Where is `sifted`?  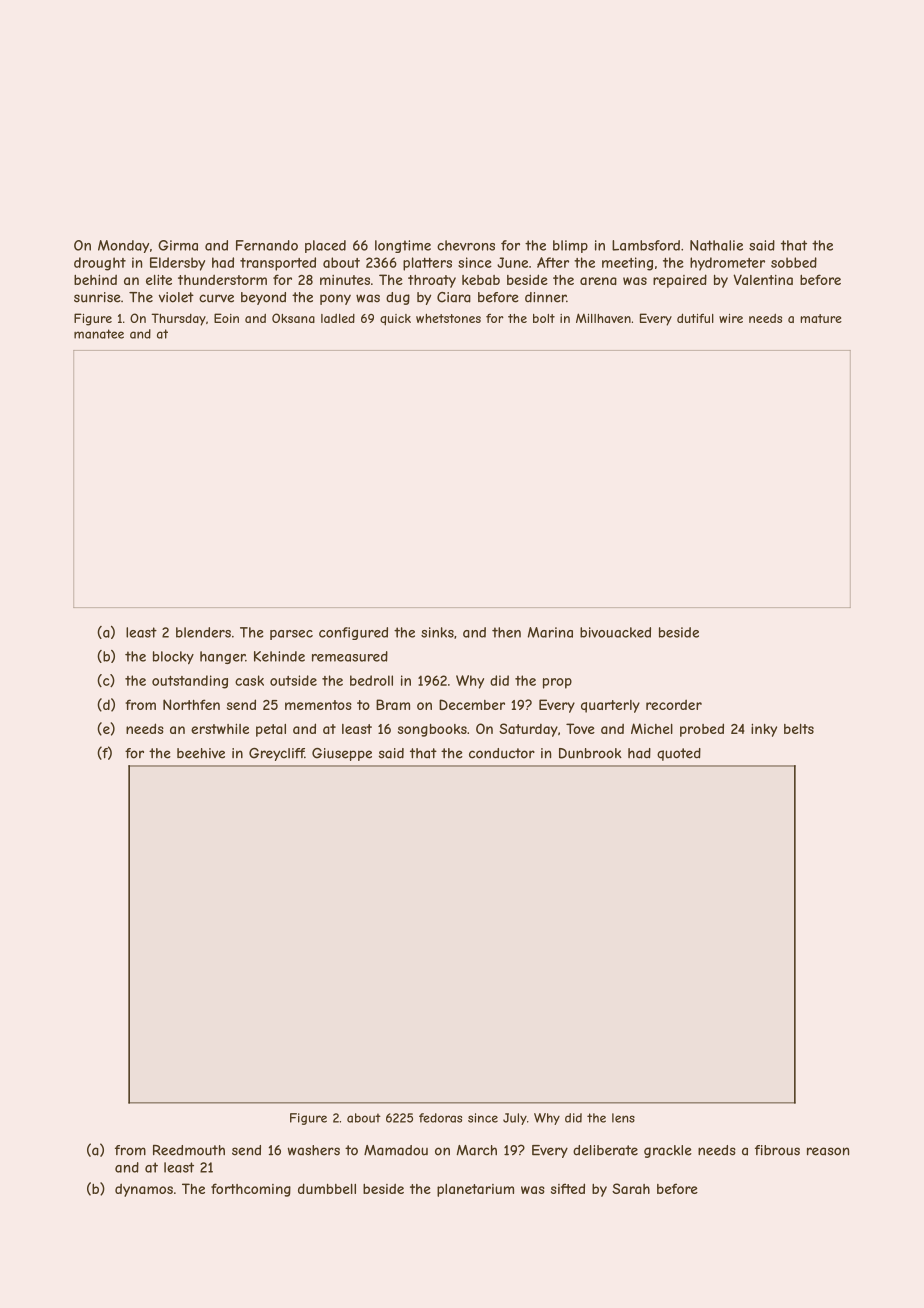 sifted is located at coordinates (568, 1188).
